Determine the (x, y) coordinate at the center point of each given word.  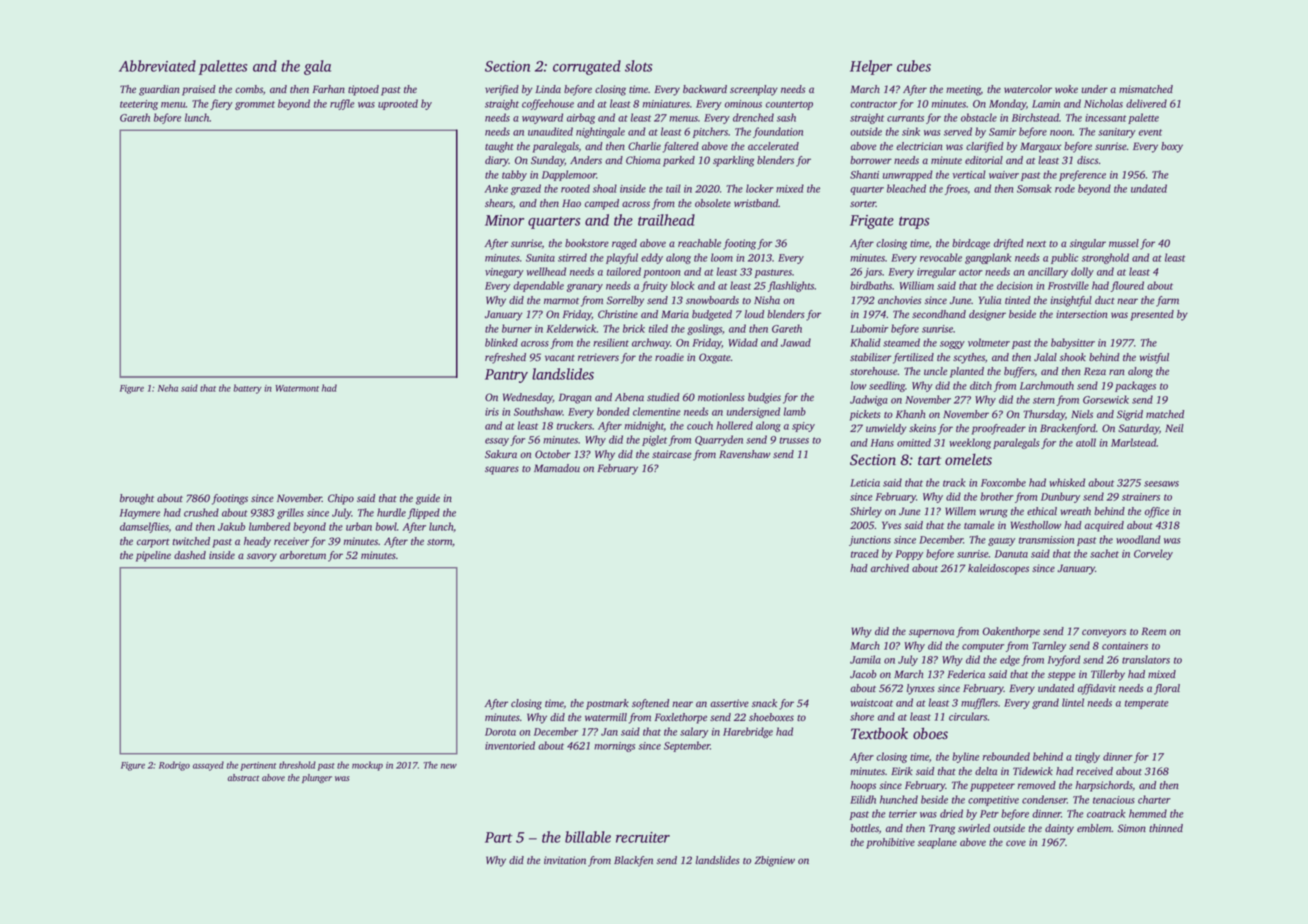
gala (317, 67)
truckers (574, 425)
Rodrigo (174, 766)
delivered (1146, 103)
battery (247, 389)
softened (650, 704)
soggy (952, 345)
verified (502, 90)
